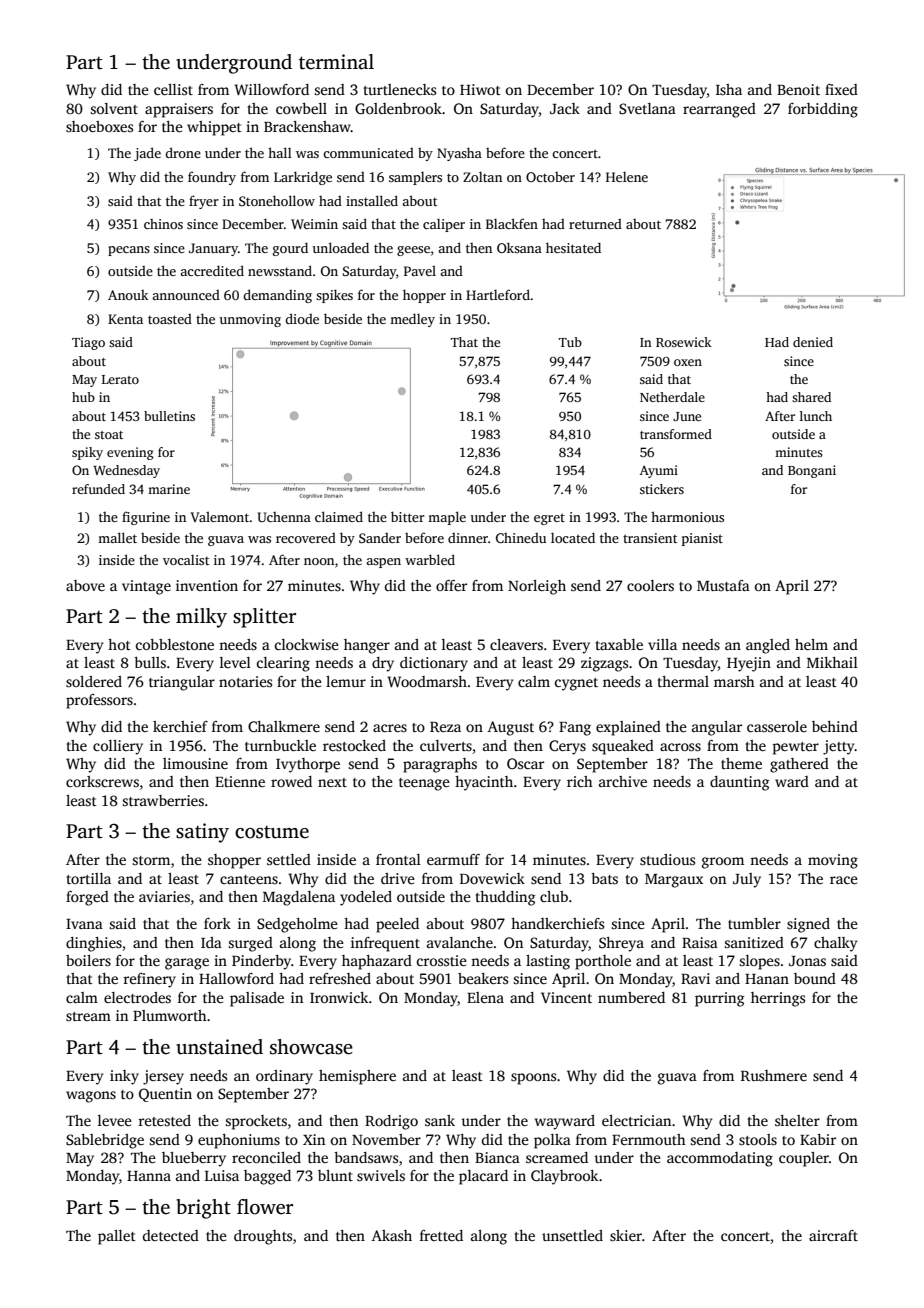 This page has width=924, height=1308. I want to click on sank, so click(440, 1120).
